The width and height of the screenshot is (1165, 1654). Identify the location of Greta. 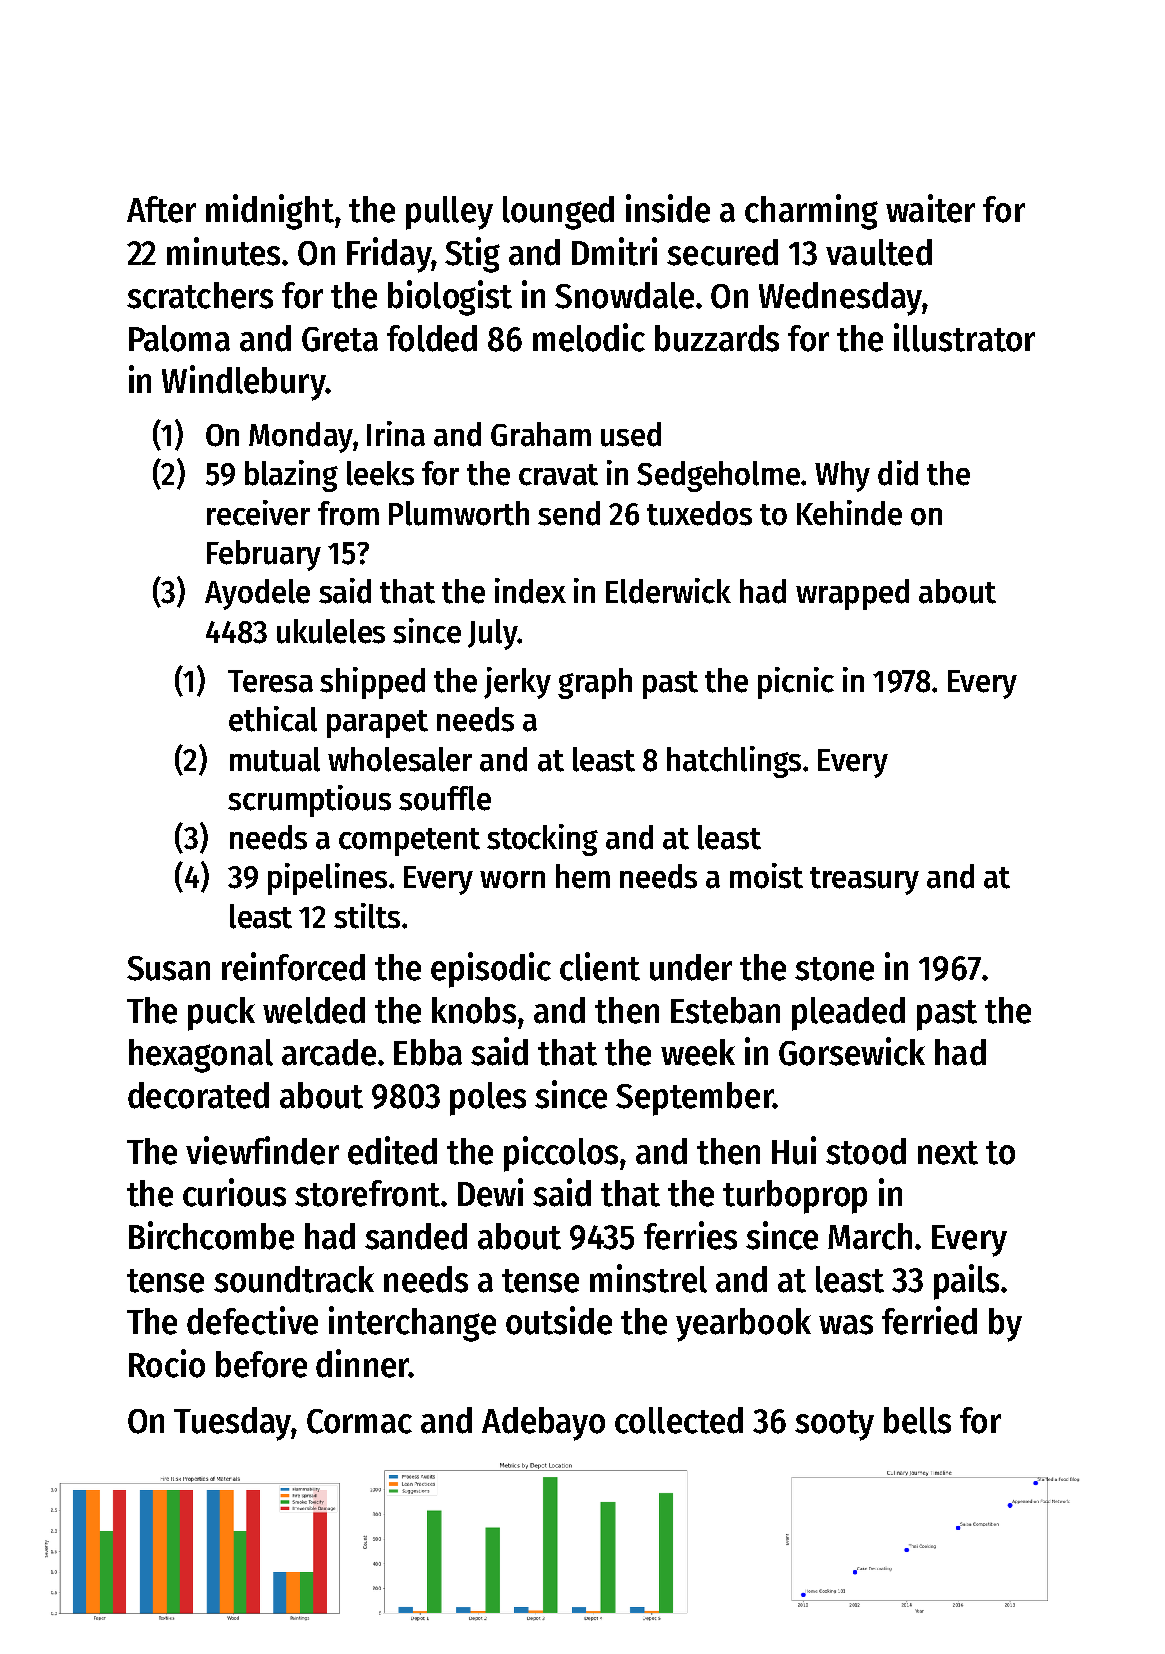
(340, 339).
